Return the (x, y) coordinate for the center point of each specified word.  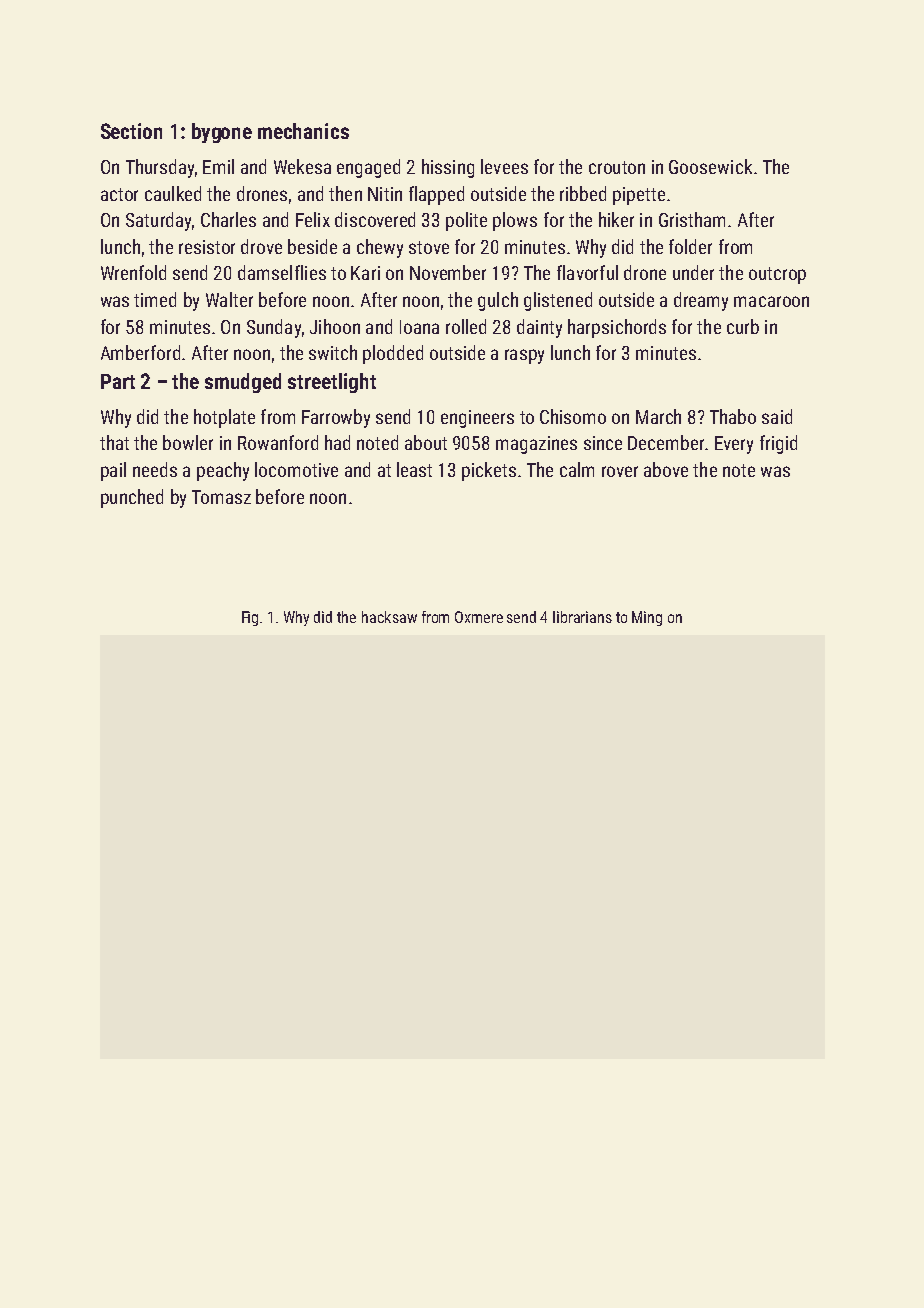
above (666, 469)
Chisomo (573, 416)
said (777, 416)
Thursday (160, 168)
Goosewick (710, 166)
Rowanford (278, 442)
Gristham (692, 219)
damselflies (282, 272)
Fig (250, 618)
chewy (380, 248)
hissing (448, 168)
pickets (489, 471)
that (114, 442)
